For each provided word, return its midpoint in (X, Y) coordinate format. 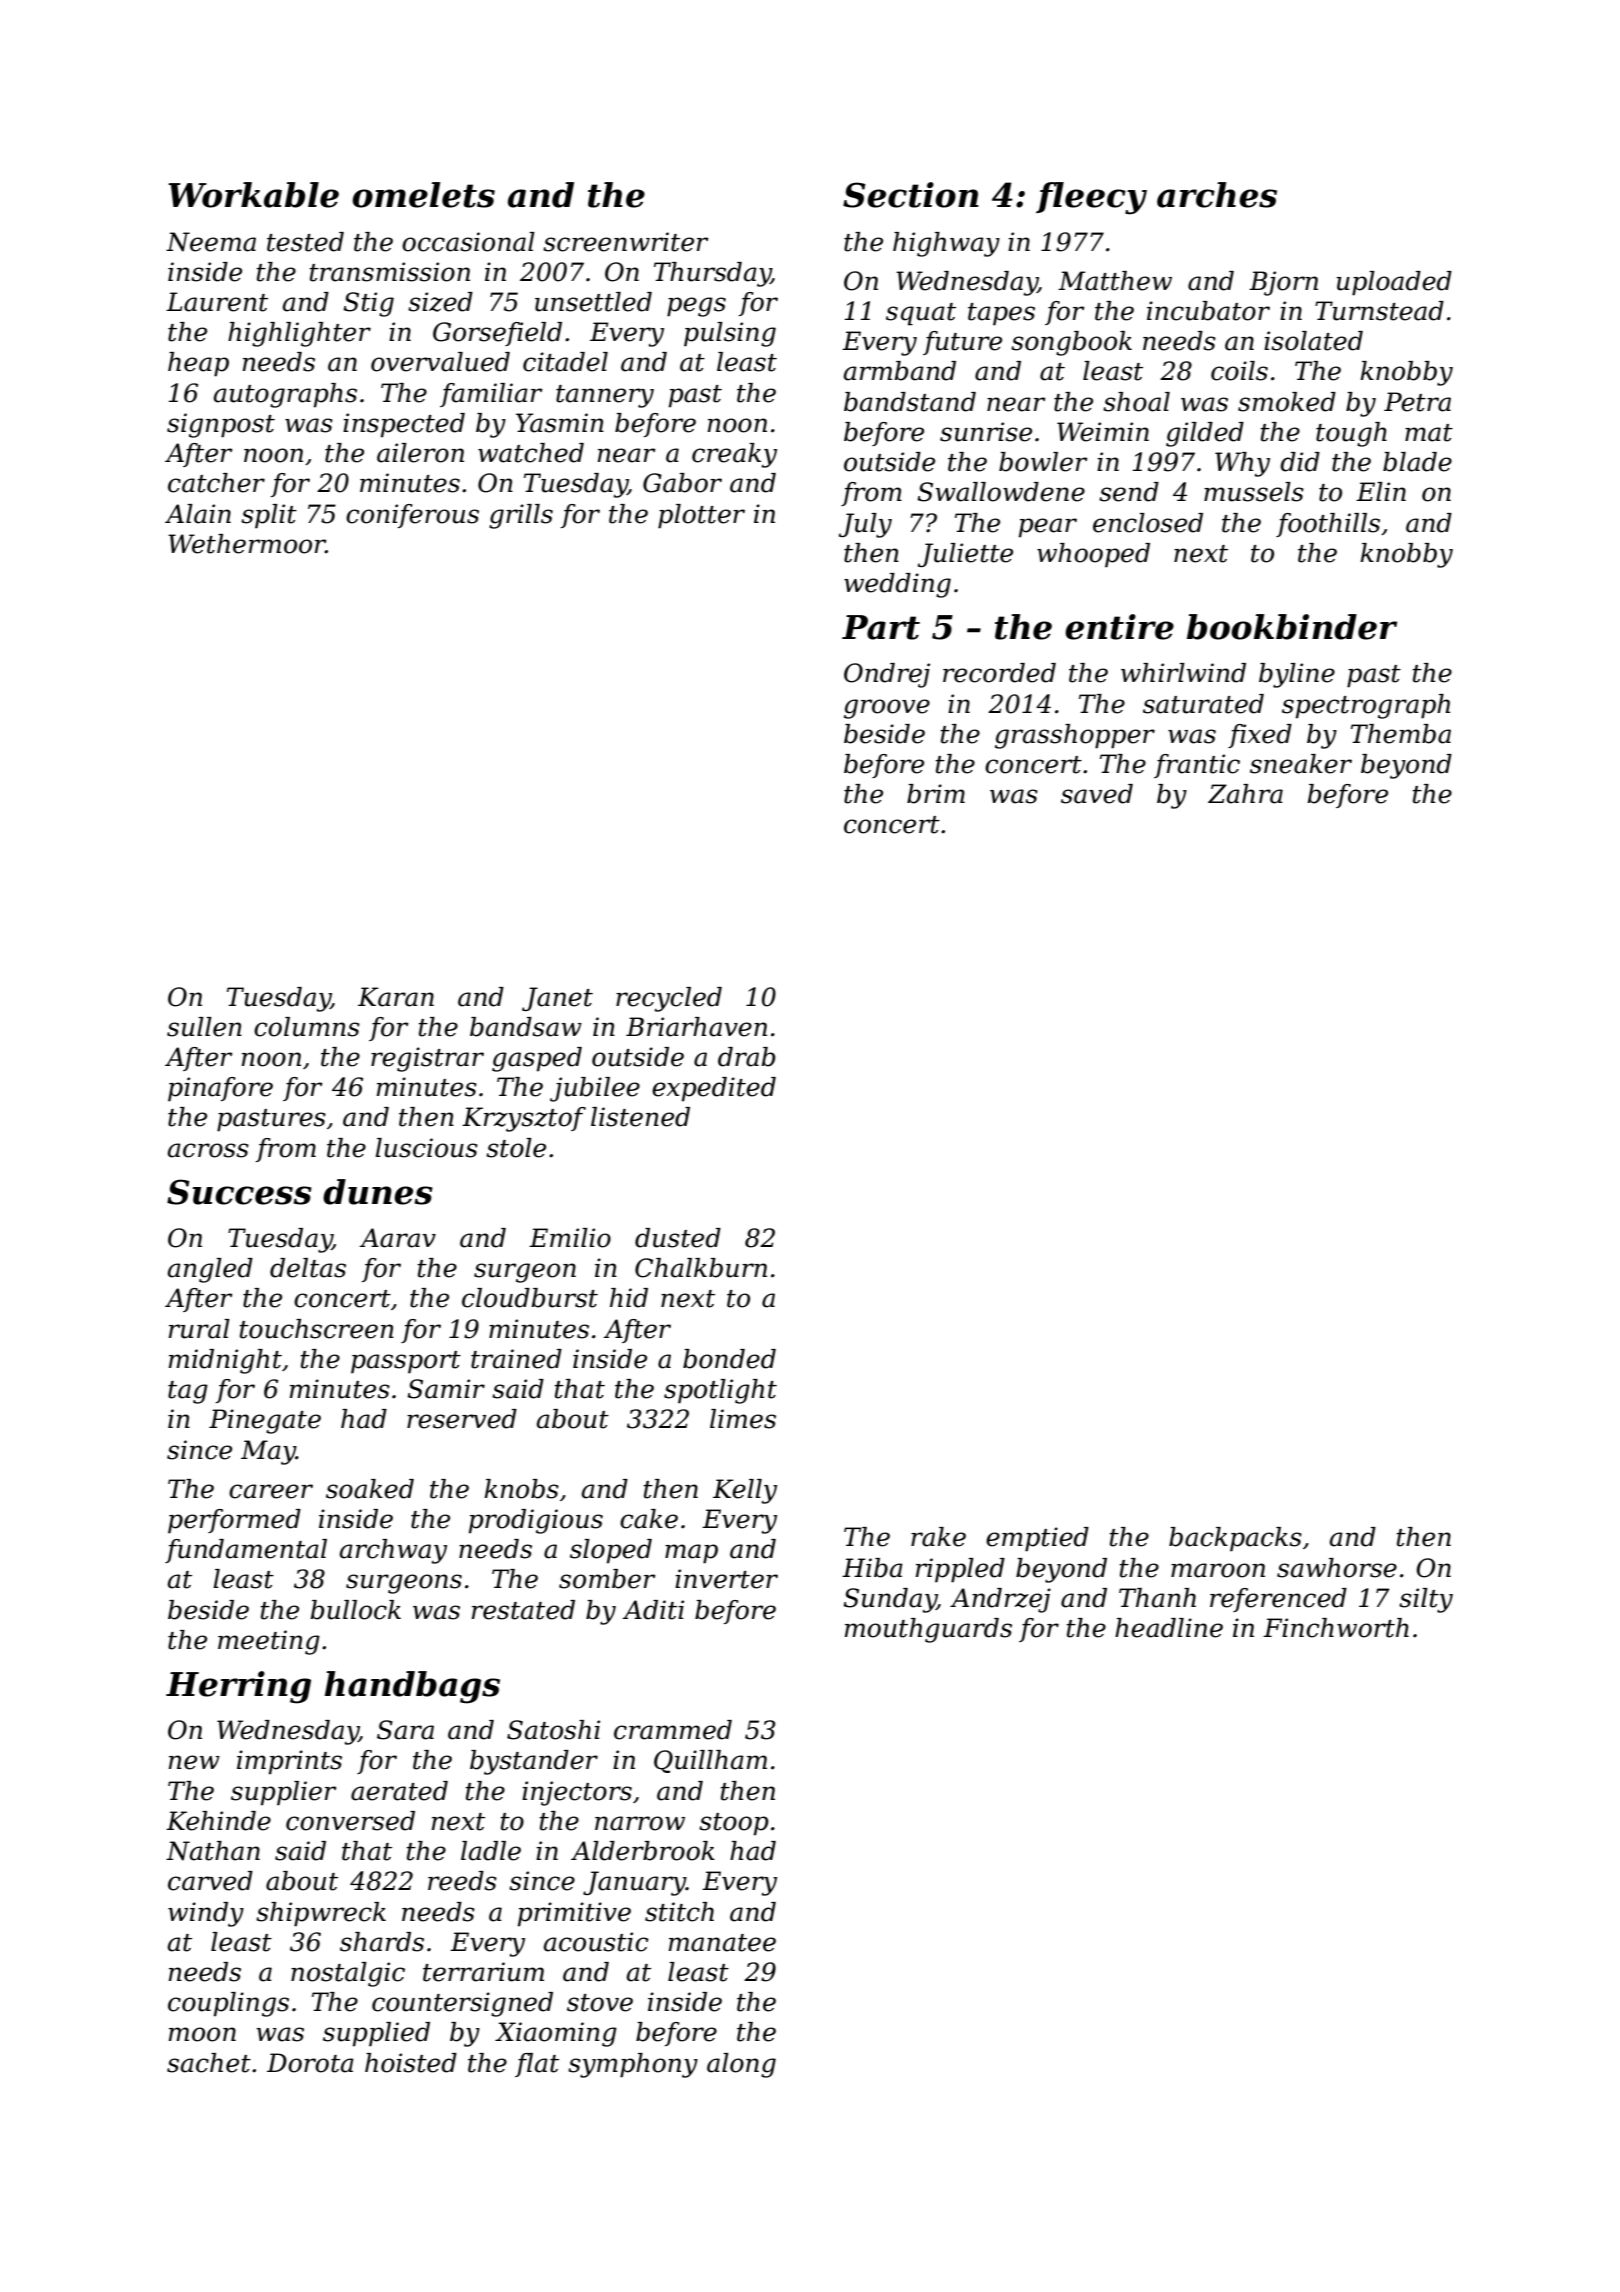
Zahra (1245, 794)
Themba (1401, 734)
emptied (1037, 1539)
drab (747, 1057)
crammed (673, 1730)
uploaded (1394, 283)
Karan (396, 997)
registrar (427, 1059)
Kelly (745, 1491)
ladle (491, 1851)
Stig (368, 304)
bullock (355, 1610)
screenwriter (626, 242)
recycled (669, 999)
